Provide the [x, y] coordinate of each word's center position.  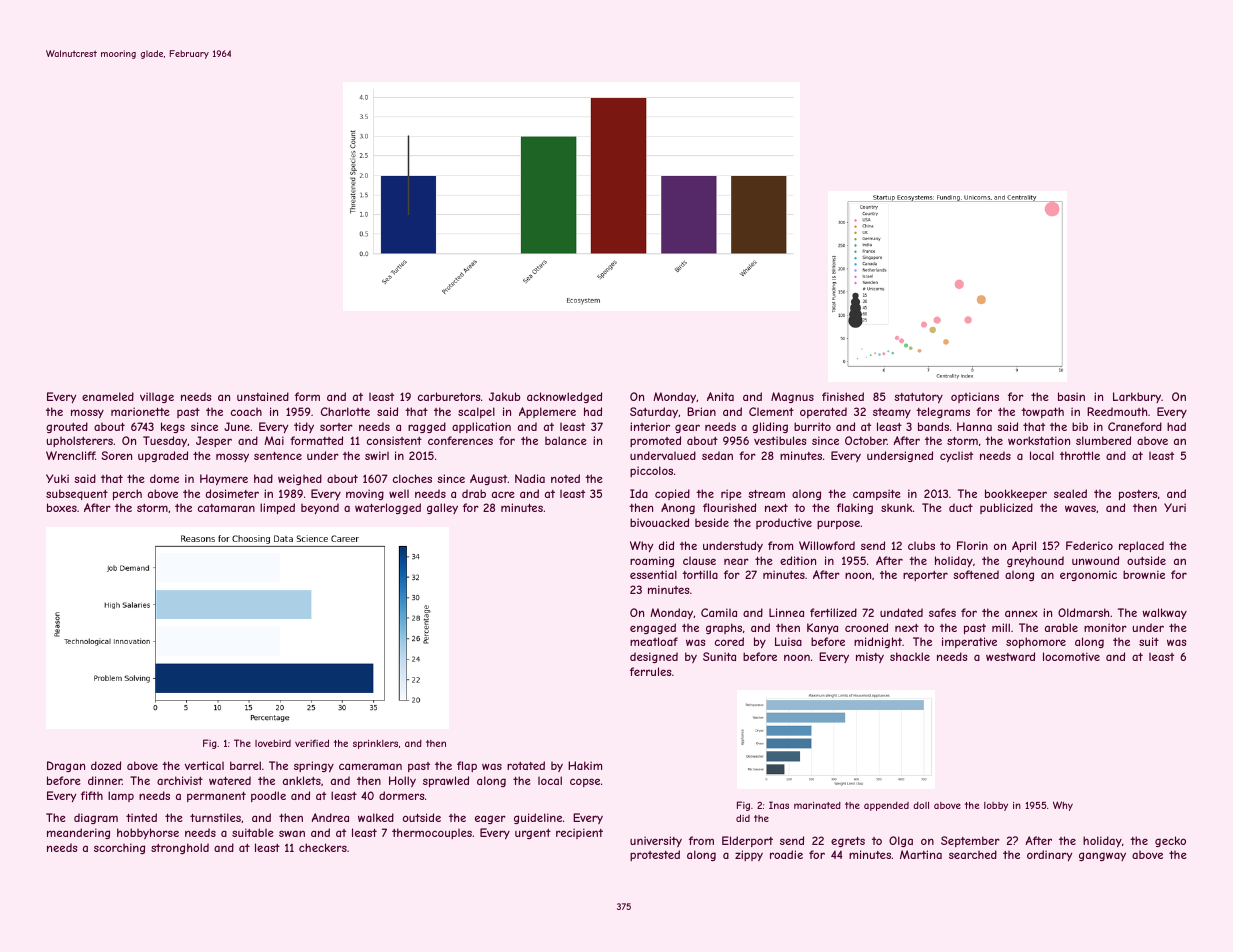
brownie [1144, 574]
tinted [141, 817]
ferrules [650, 671]
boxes [62, 507]
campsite [877, 494]
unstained [263, 396]
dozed [106, 765]
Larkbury [1137, 397]
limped [277, 508]
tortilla [700, 574]
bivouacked [659, 522]
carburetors [449, 396]
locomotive [1071, 656]
